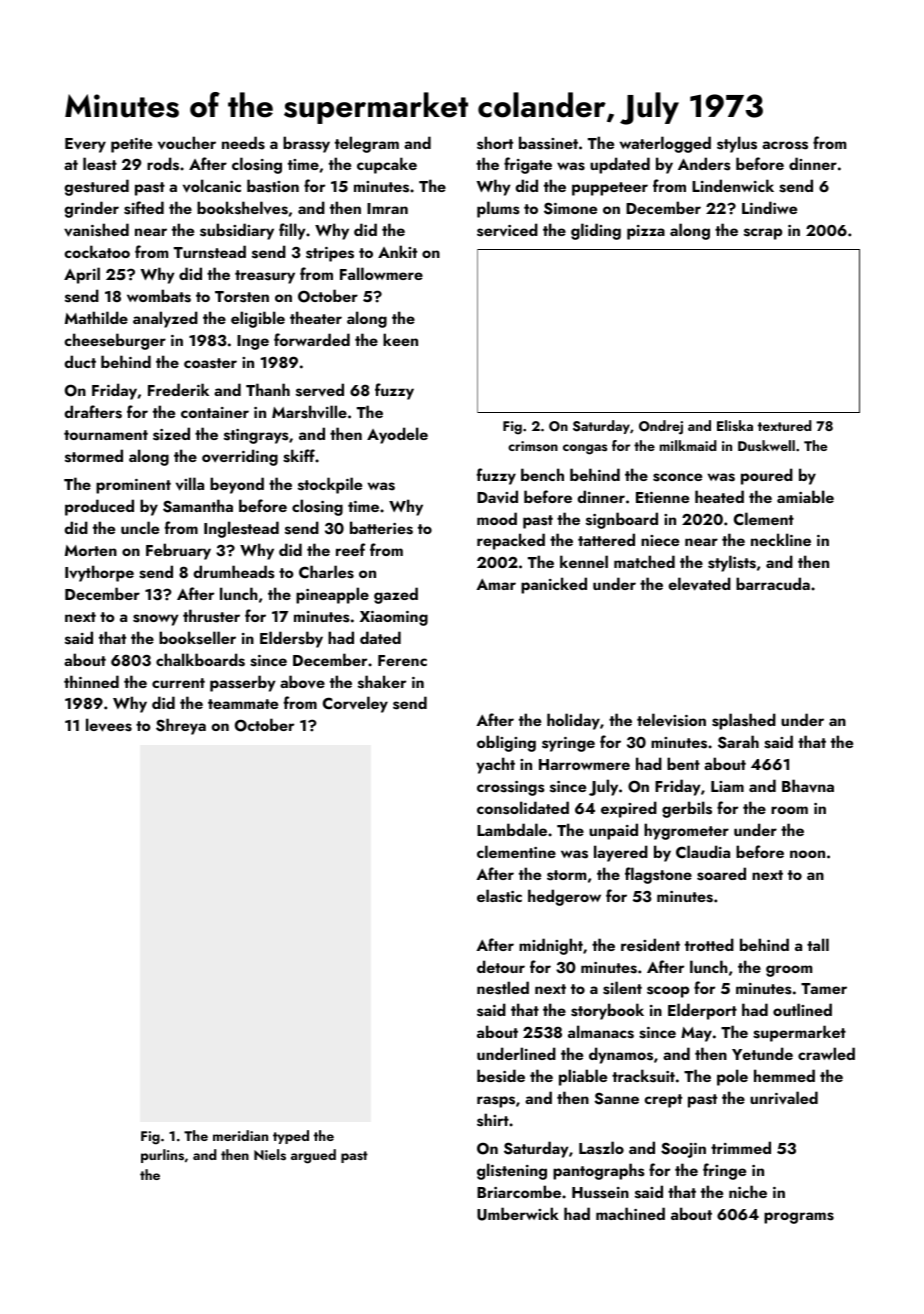 The height and width of the screenshot is (1314, 924). I want to click on across, so click(785, 145).
